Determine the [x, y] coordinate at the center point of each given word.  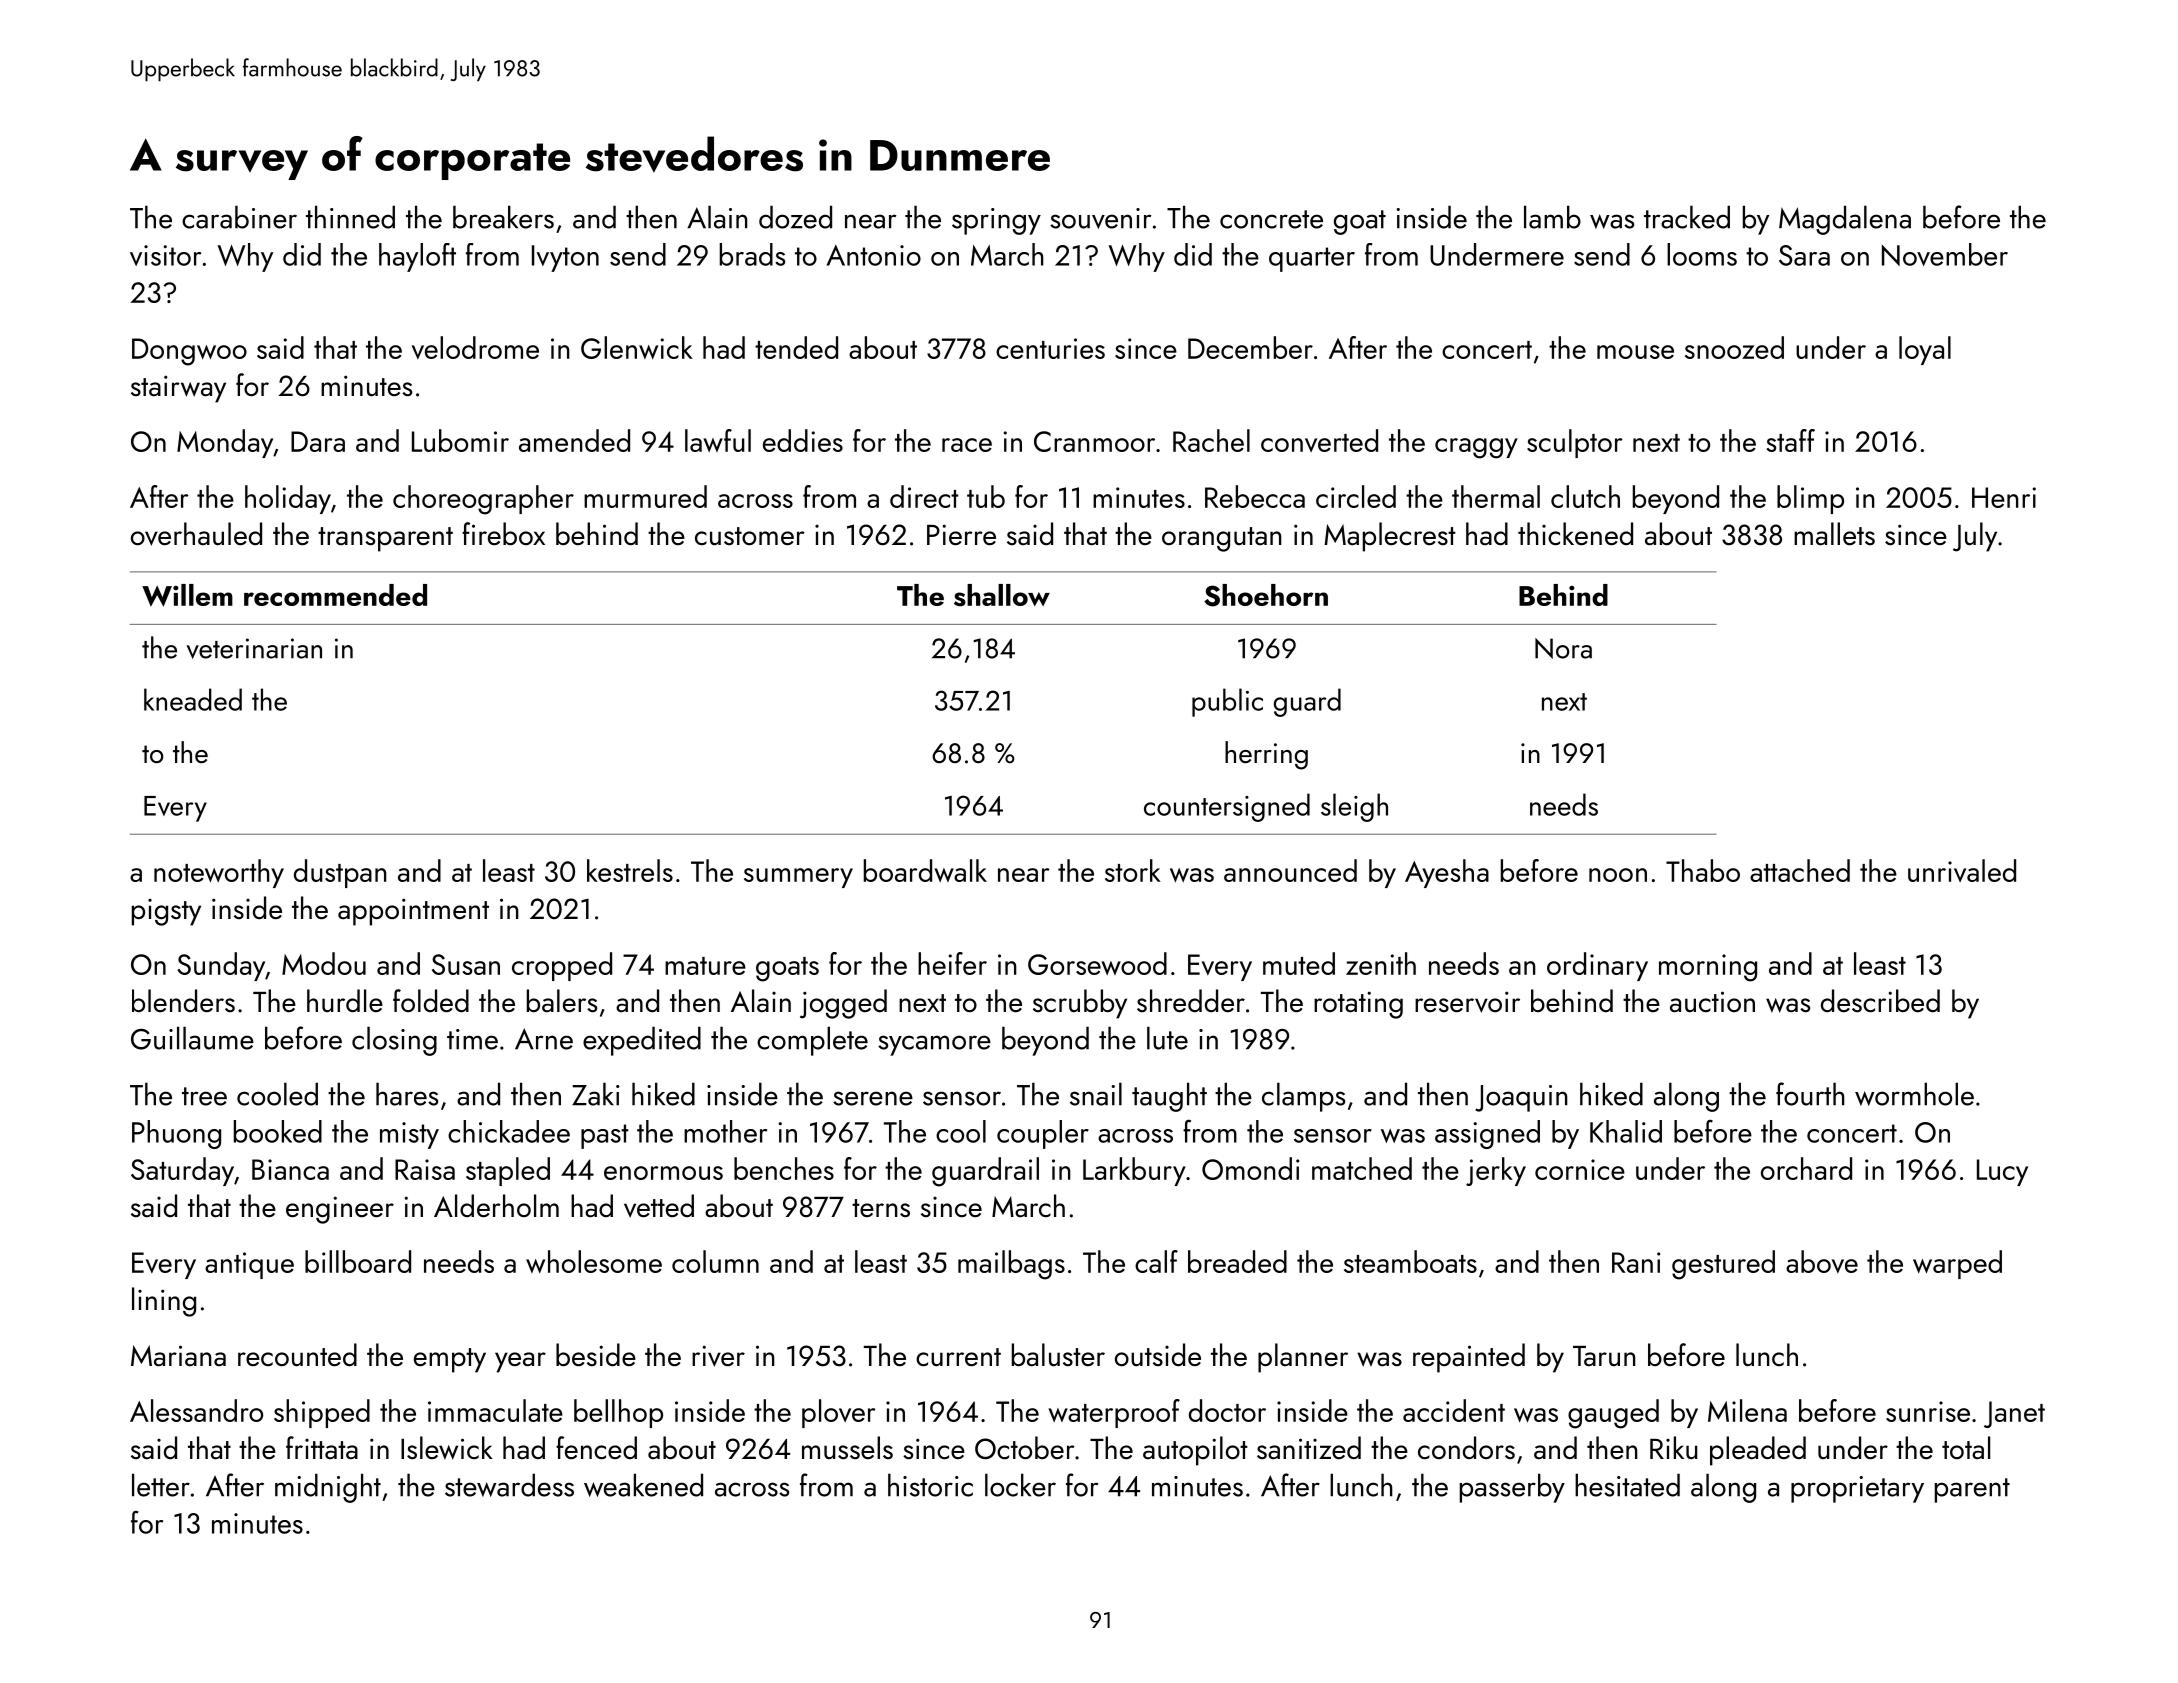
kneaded [193, 699]
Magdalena [1845, 220]
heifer [952, 963]
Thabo [1703, 870]
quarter [1312, 259]
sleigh [1354, 807]
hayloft [417, 257]
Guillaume [192, 1038]
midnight [328, 1488]
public [1227, 702]
